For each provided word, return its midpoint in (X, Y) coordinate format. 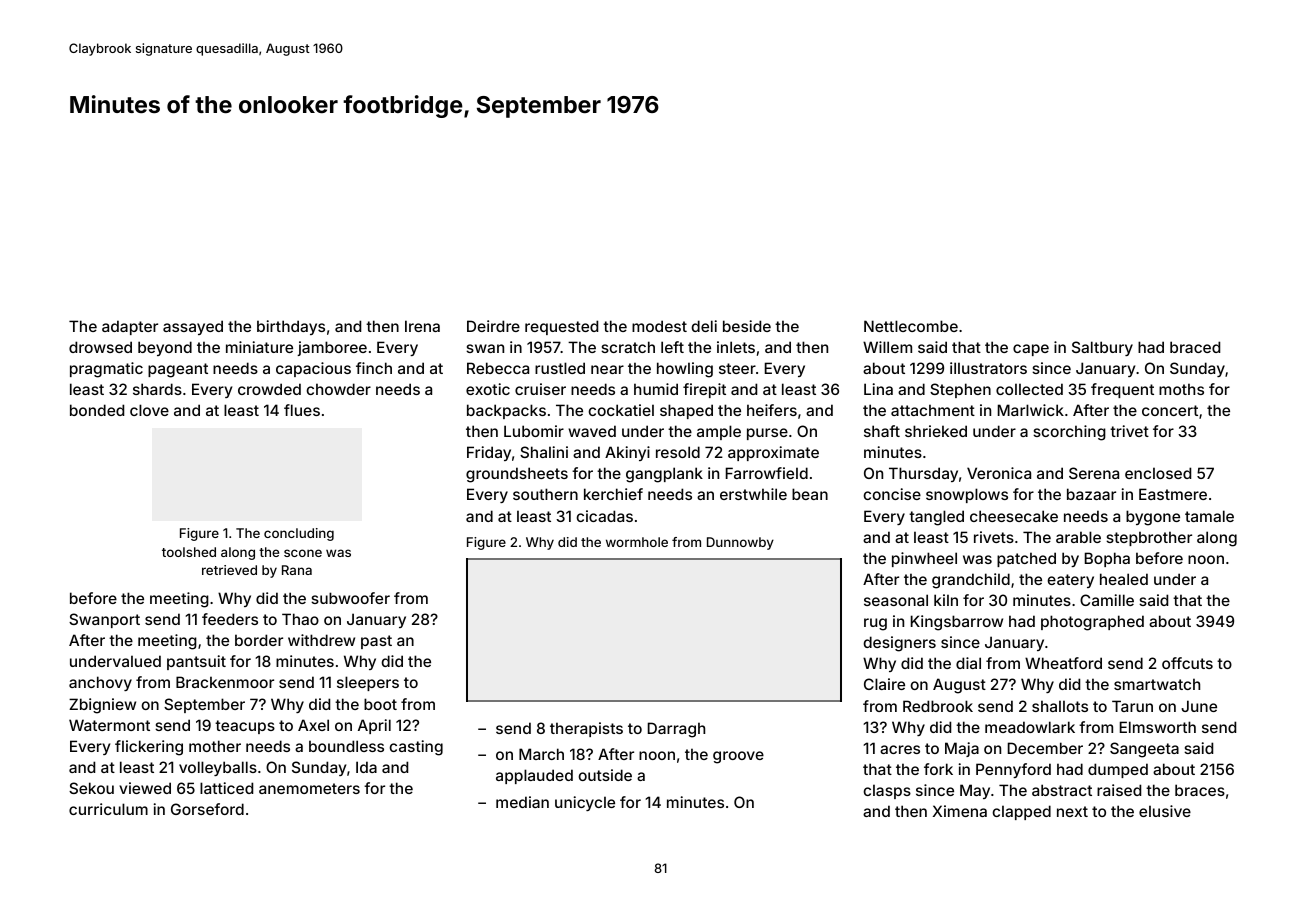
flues (302, 410)
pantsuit (196, 662)
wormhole (637, 542)
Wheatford (1063, 663)
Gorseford (207, 809)
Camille (1107, 600)
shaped (686, 411)
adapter (130, 327)
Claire (884, 684)
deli (704, 326)
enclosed (1158, 473)
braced (1195, 347)
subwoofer (350, 598)
